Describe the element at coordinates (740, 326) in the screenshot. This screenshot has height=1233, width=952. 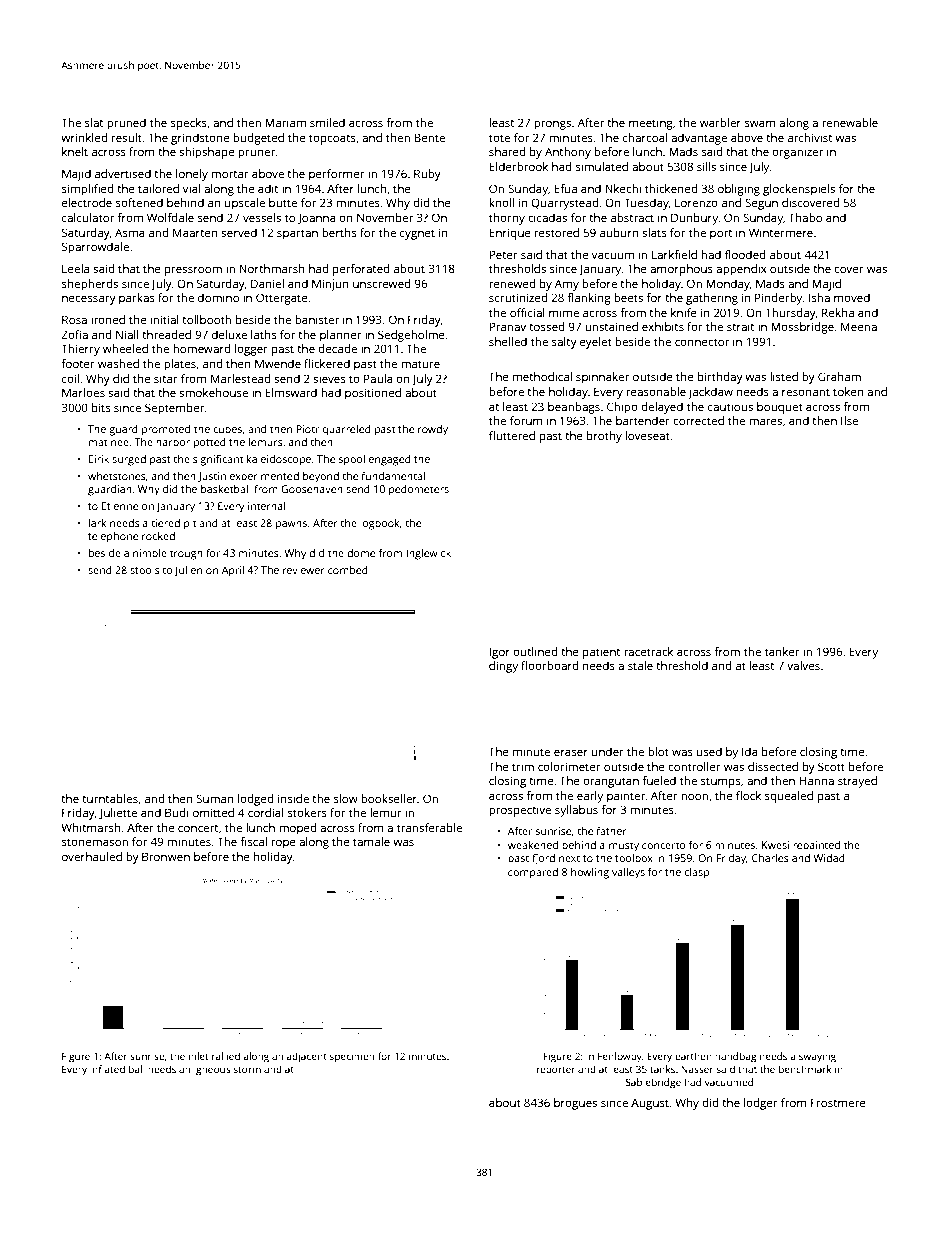
I see `strait` at that location.
